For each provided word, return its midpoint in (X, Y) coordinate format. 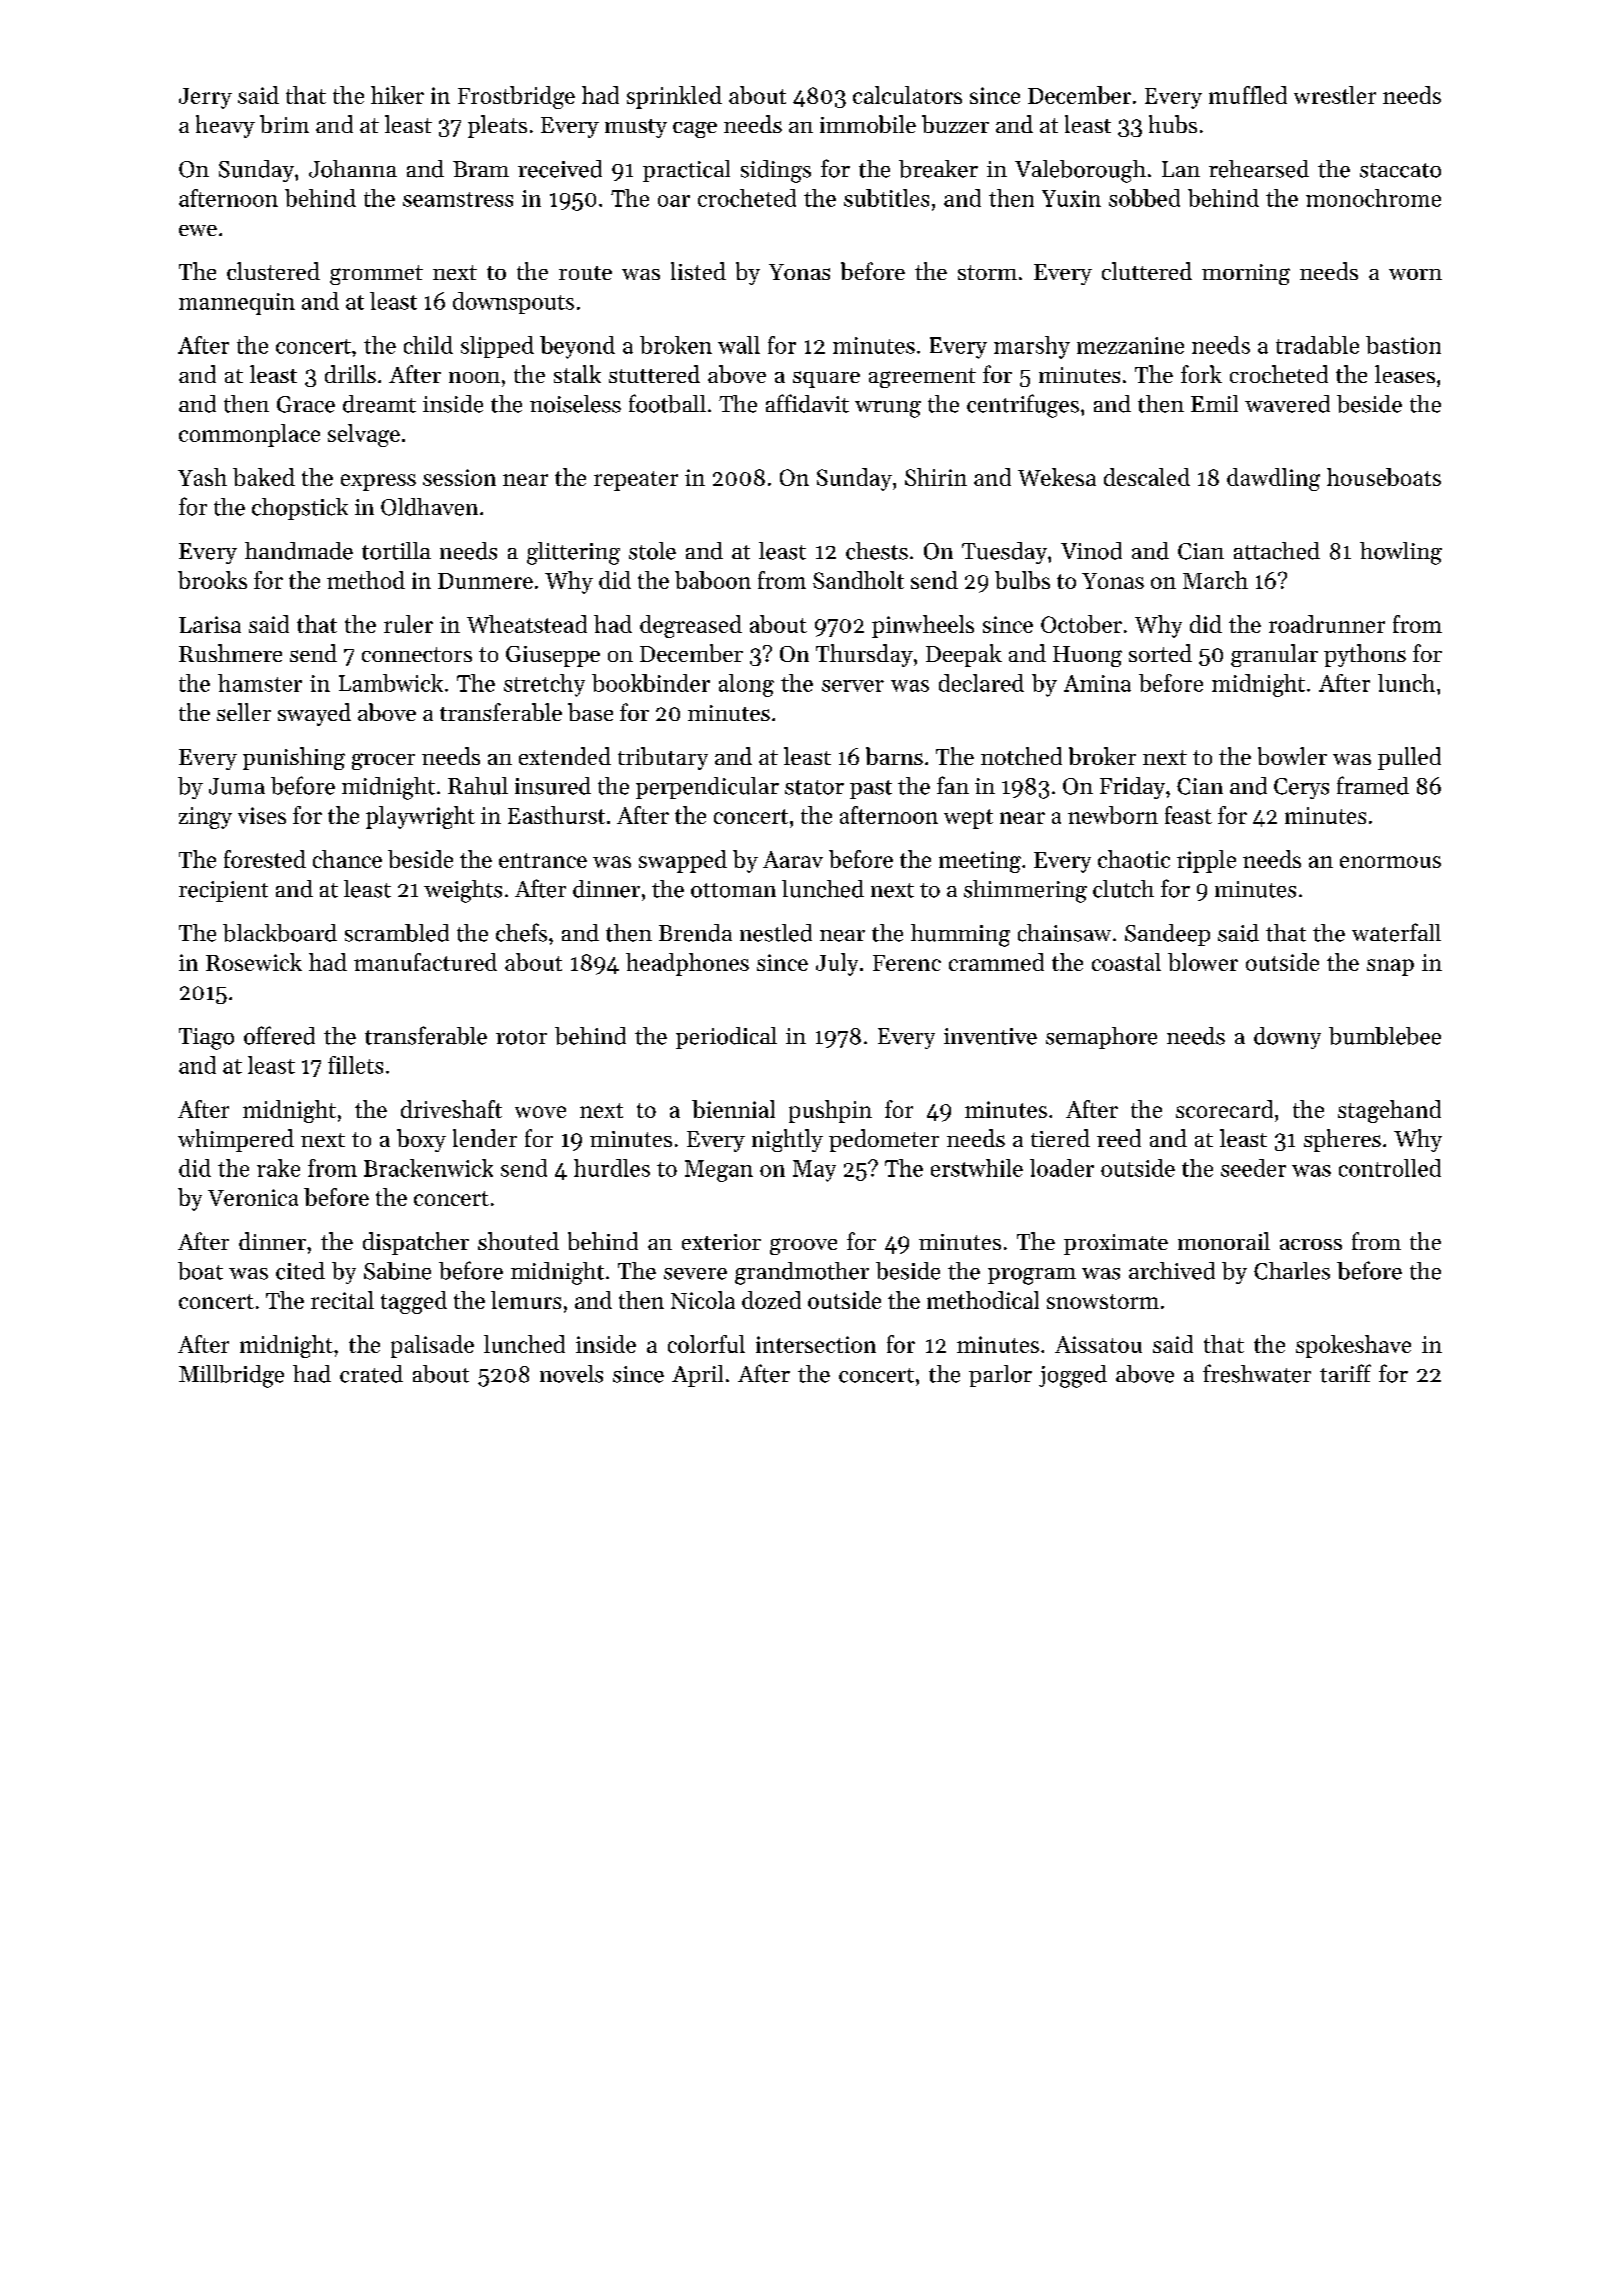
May (814, 1171)
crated (371, 1374)
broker (1102, 756)
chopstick (300, 509)
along (746, 685)
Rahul (478, 786)
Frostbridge (516, 97)
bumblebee (1385, 1036)
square (826, 379)
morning (1246, 274)
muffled (1248, 95)
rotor (521, 1037)
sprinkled (674, 97)
